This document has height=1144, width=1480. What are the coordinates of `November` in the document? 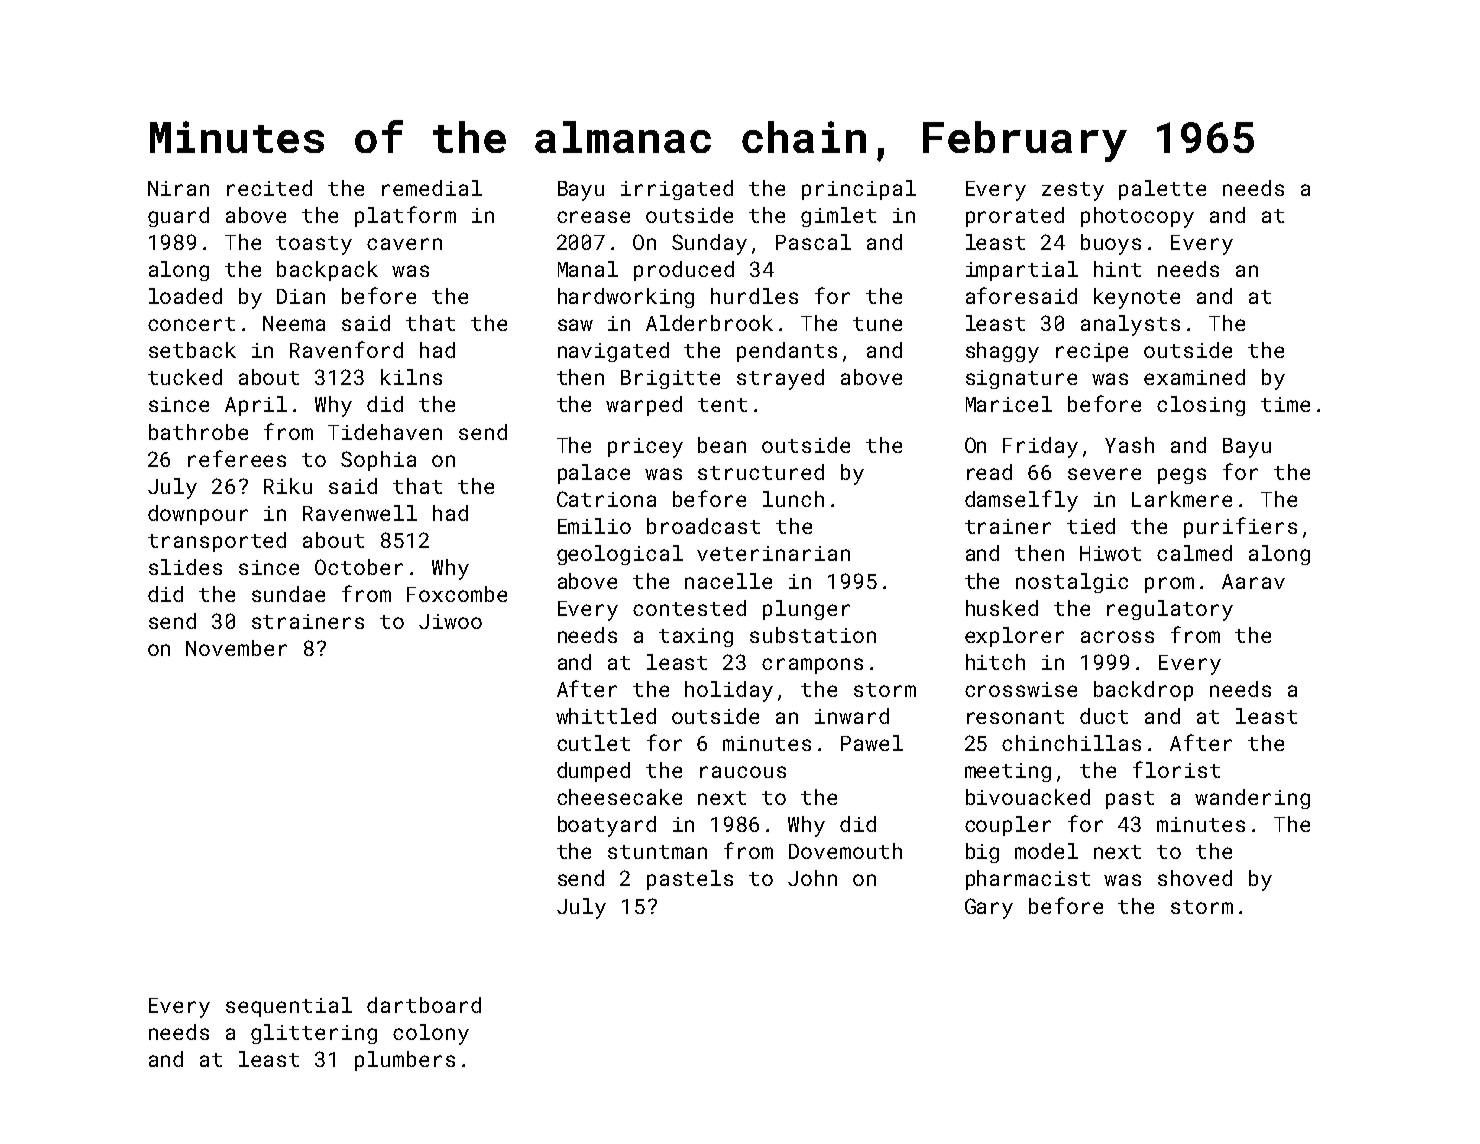 It's located at (236, 648).
